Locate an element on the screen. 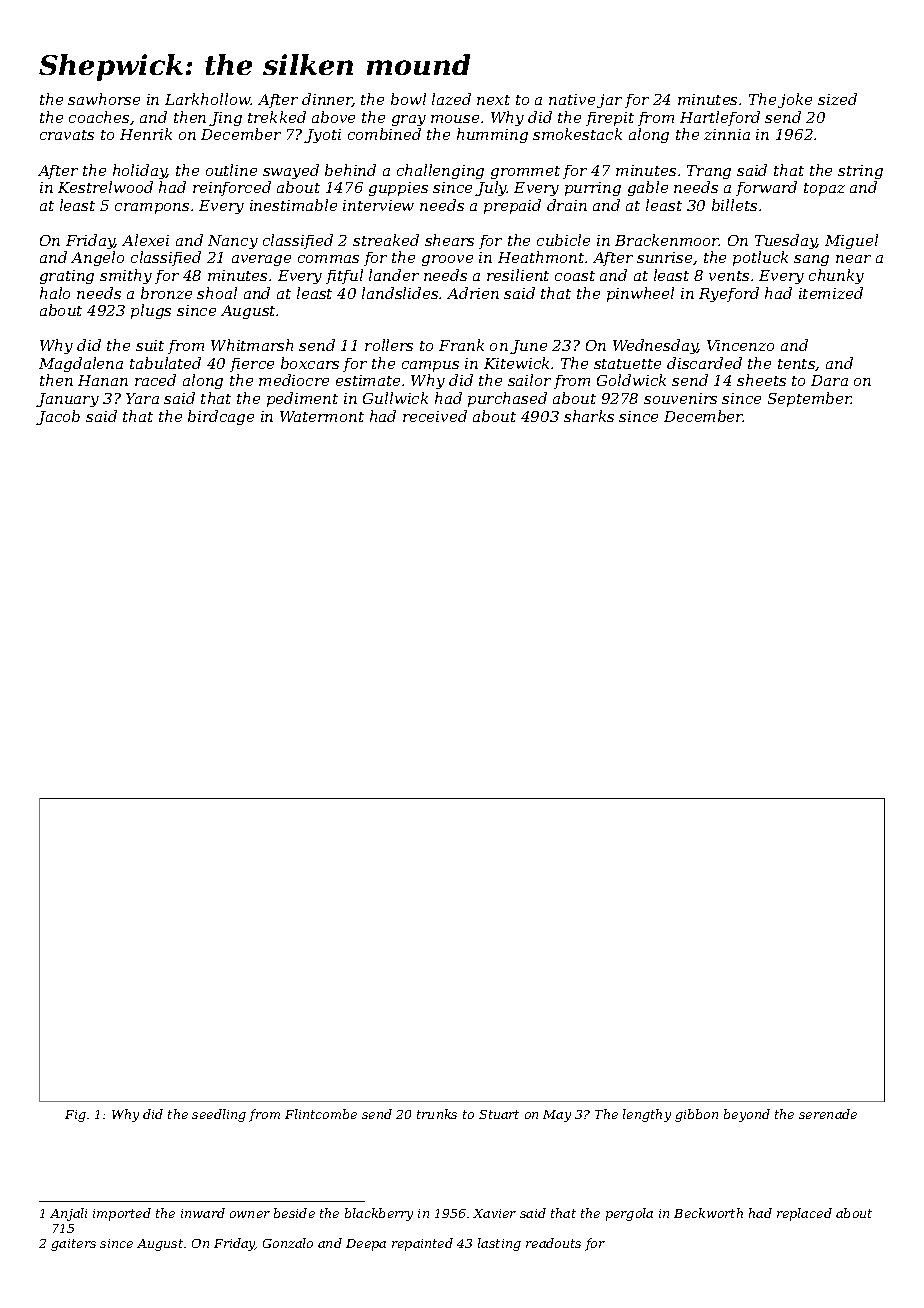  humming is located at coordinates (492, 135).
